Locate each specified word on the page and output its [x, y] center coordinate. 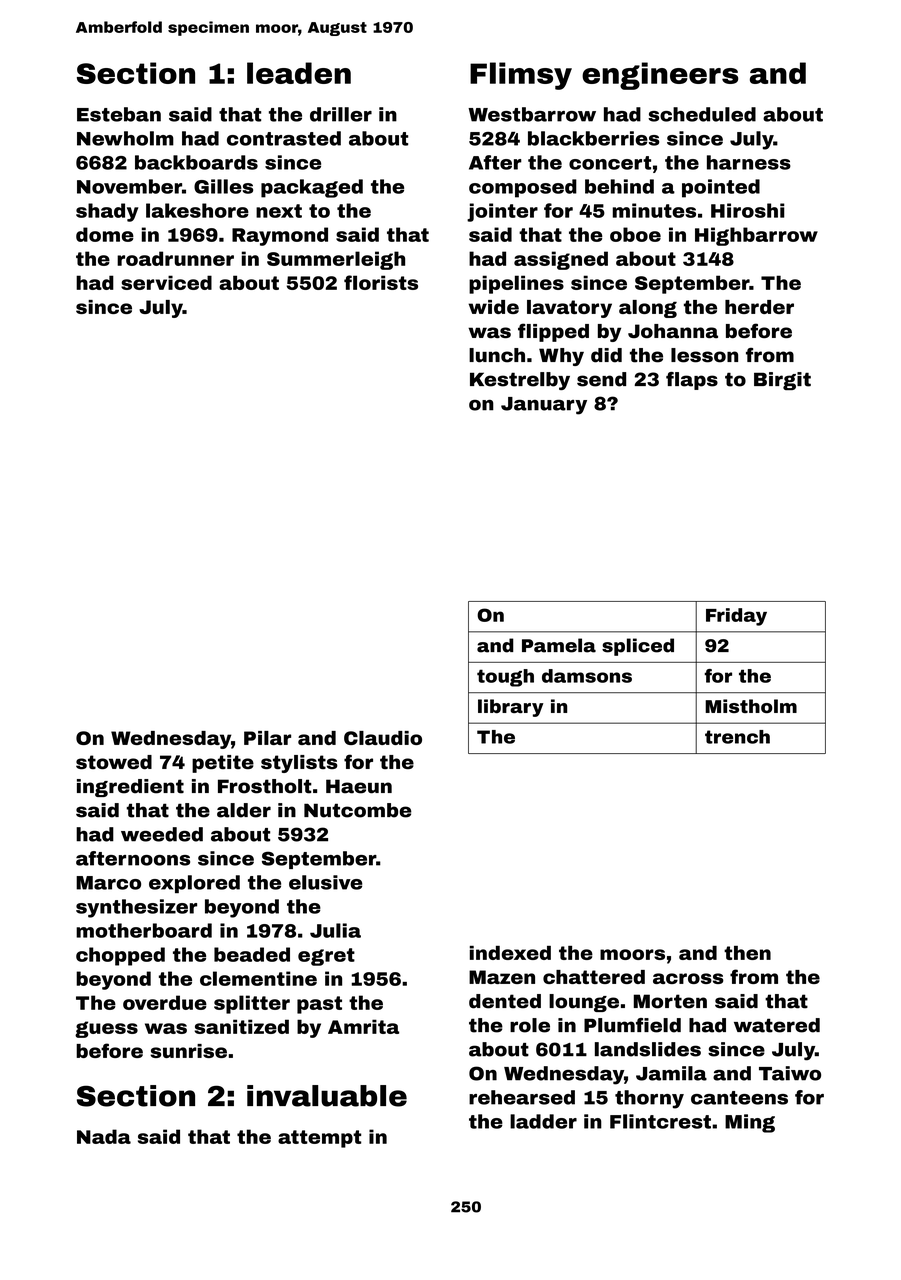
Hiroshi [748, 210]
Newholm [125, 138]
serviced [166, 282]
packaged [312, 188]
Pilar [267, 738]
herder [759, 307]
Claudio [383, 738]
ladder [543, 1121]
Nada [104, 1136]
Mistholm [751, 706]
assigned [561, 260]
